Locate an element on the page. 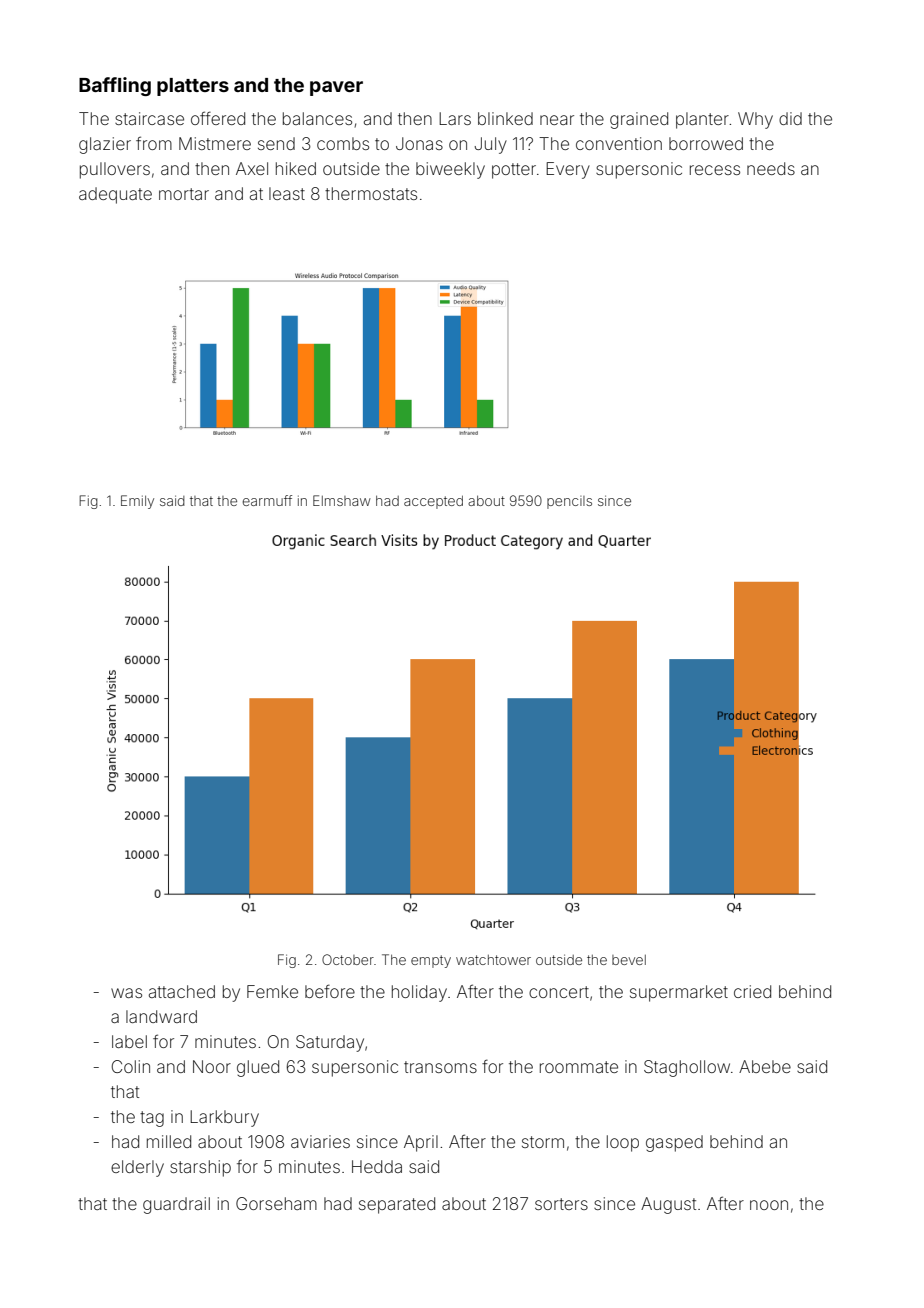 This page has width=924, height=1308. send is located at coordinates (276, 143).
